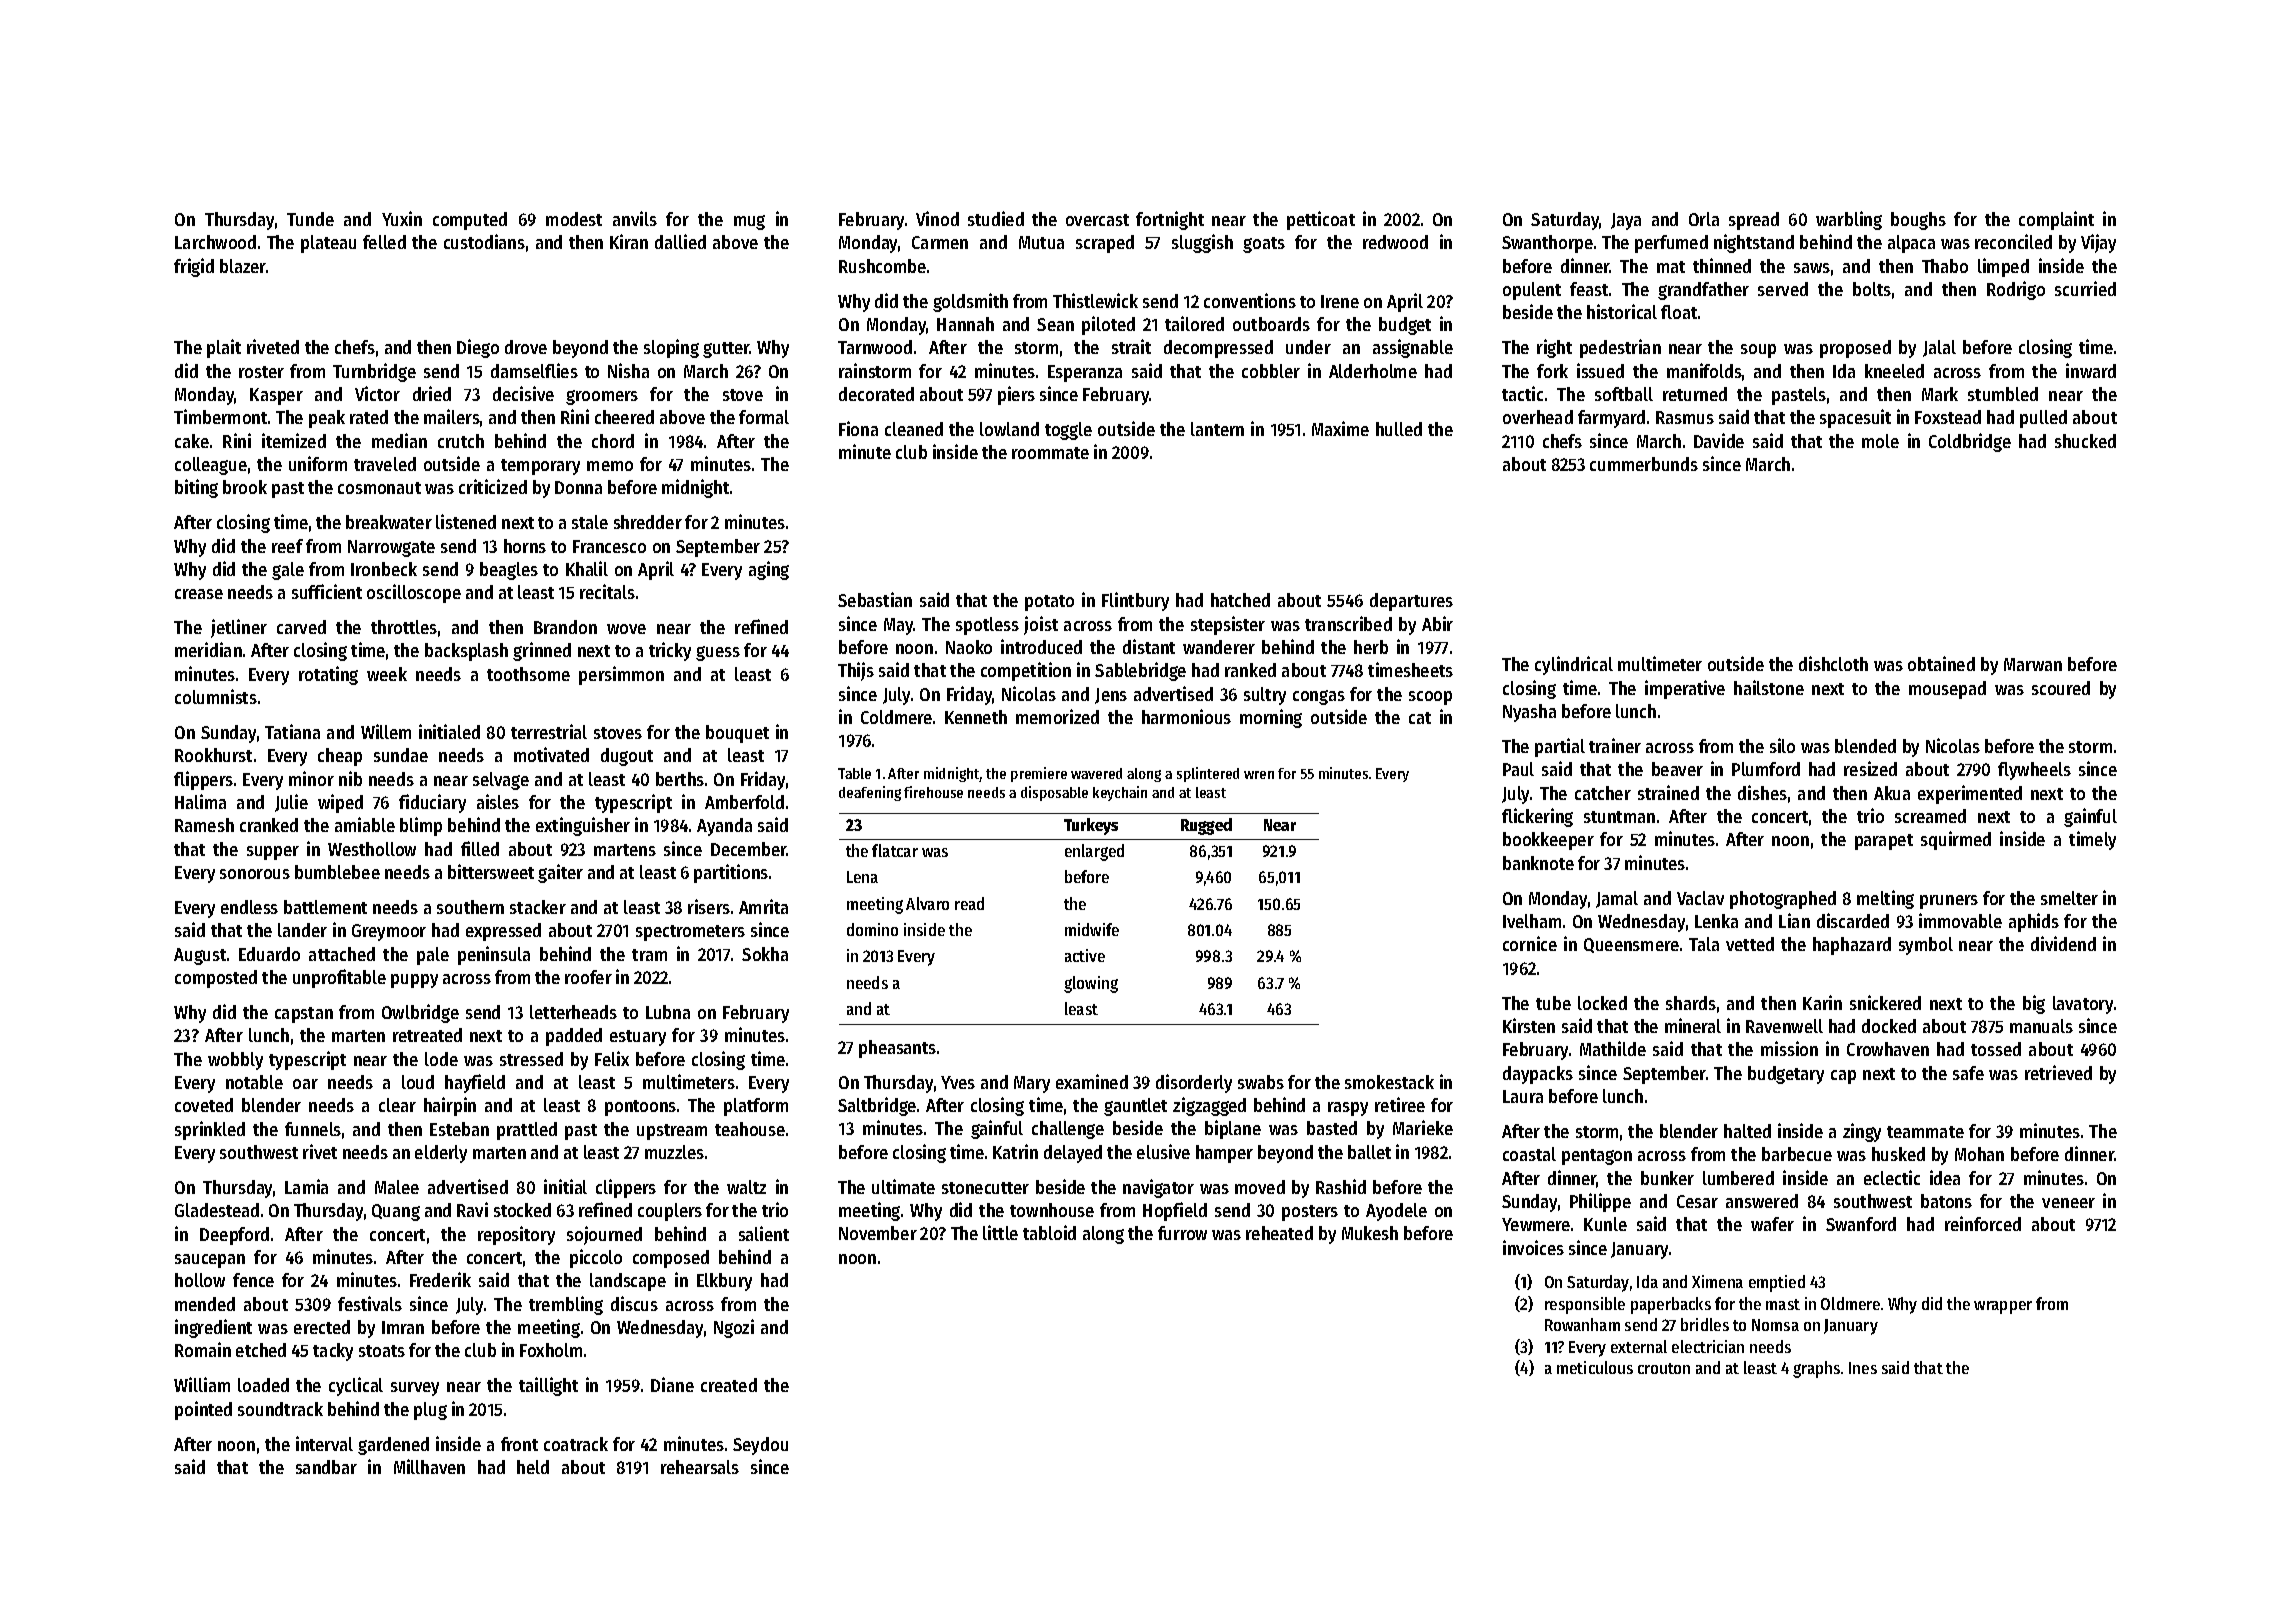 Image resolution: width=2292 pixels, height=1620 pixels. Describe the element at coordinates (1704, 219) in the image. I see `Orla` at that location.
